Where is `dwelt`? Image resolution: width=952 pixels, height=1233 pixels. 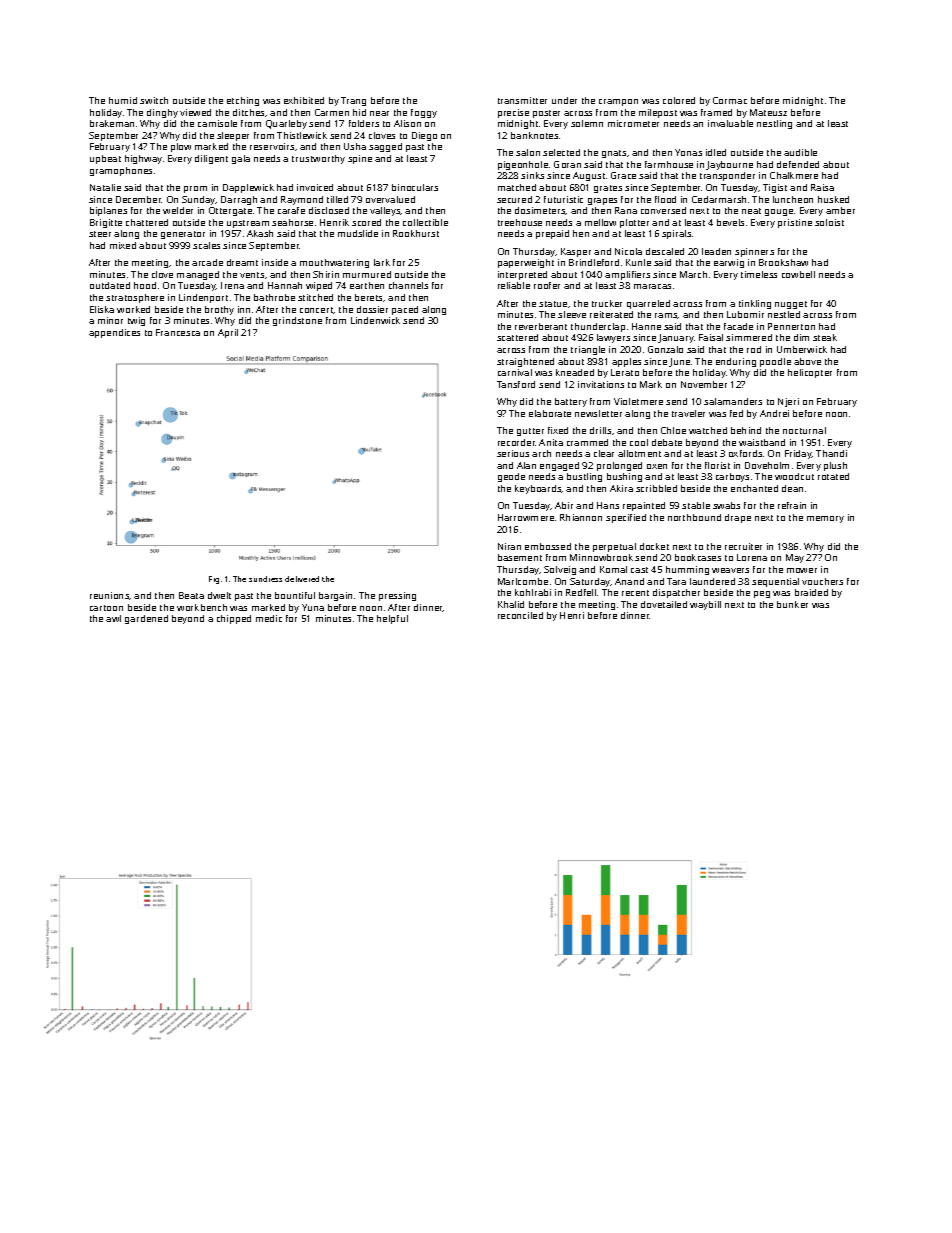 dwelt is located at coordinates (219, 595).
